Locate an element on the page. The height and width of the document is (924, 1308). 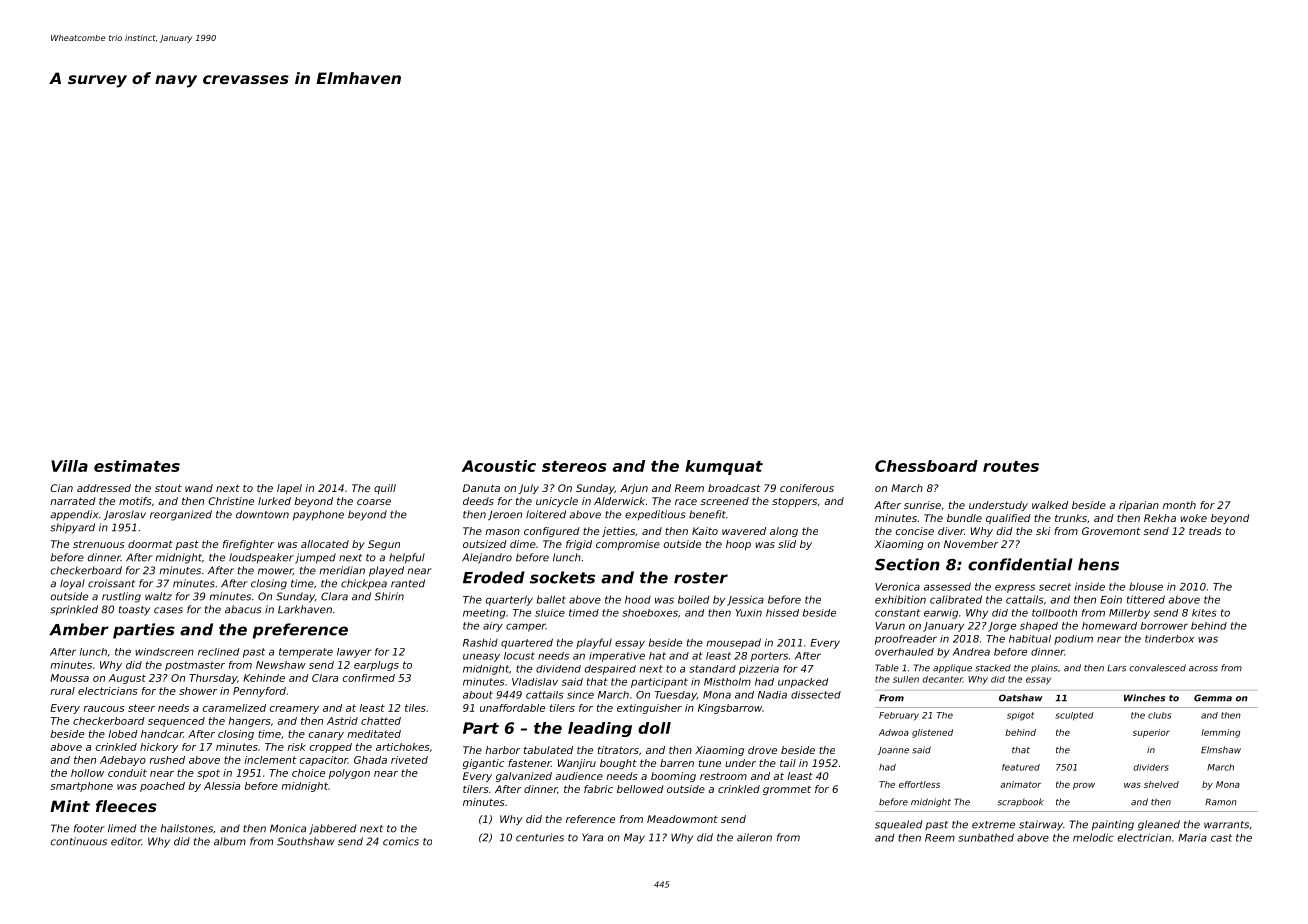
hens is located at coordinates (1098, 564).
